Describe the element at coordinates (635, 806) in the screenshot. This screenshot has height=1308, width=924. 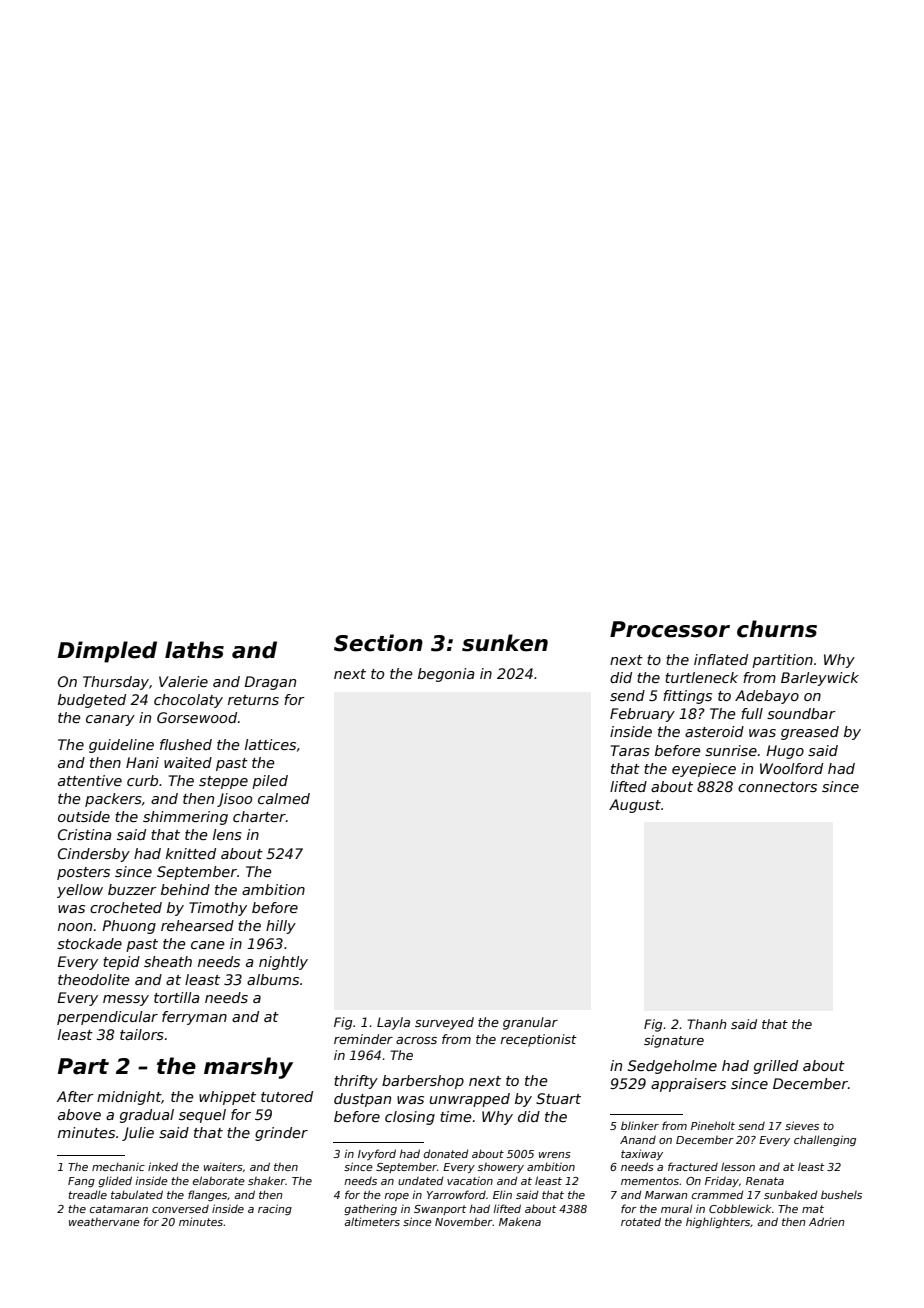
I see `August` at that location.
